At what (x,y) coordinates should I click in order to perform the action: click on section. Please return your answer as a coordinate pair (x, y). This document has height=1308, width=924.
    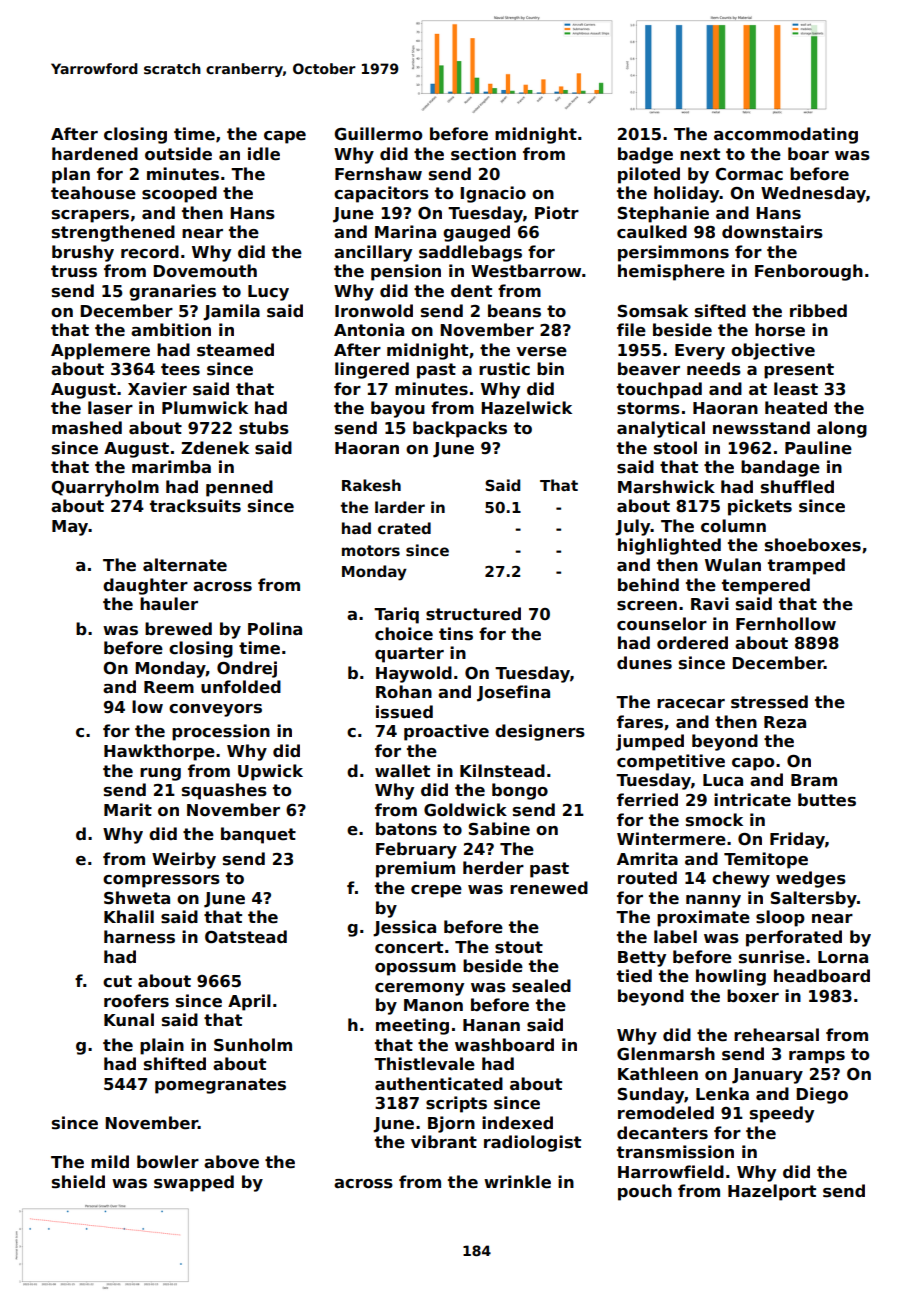
    Looking at the image, I should click on (483, 154).
